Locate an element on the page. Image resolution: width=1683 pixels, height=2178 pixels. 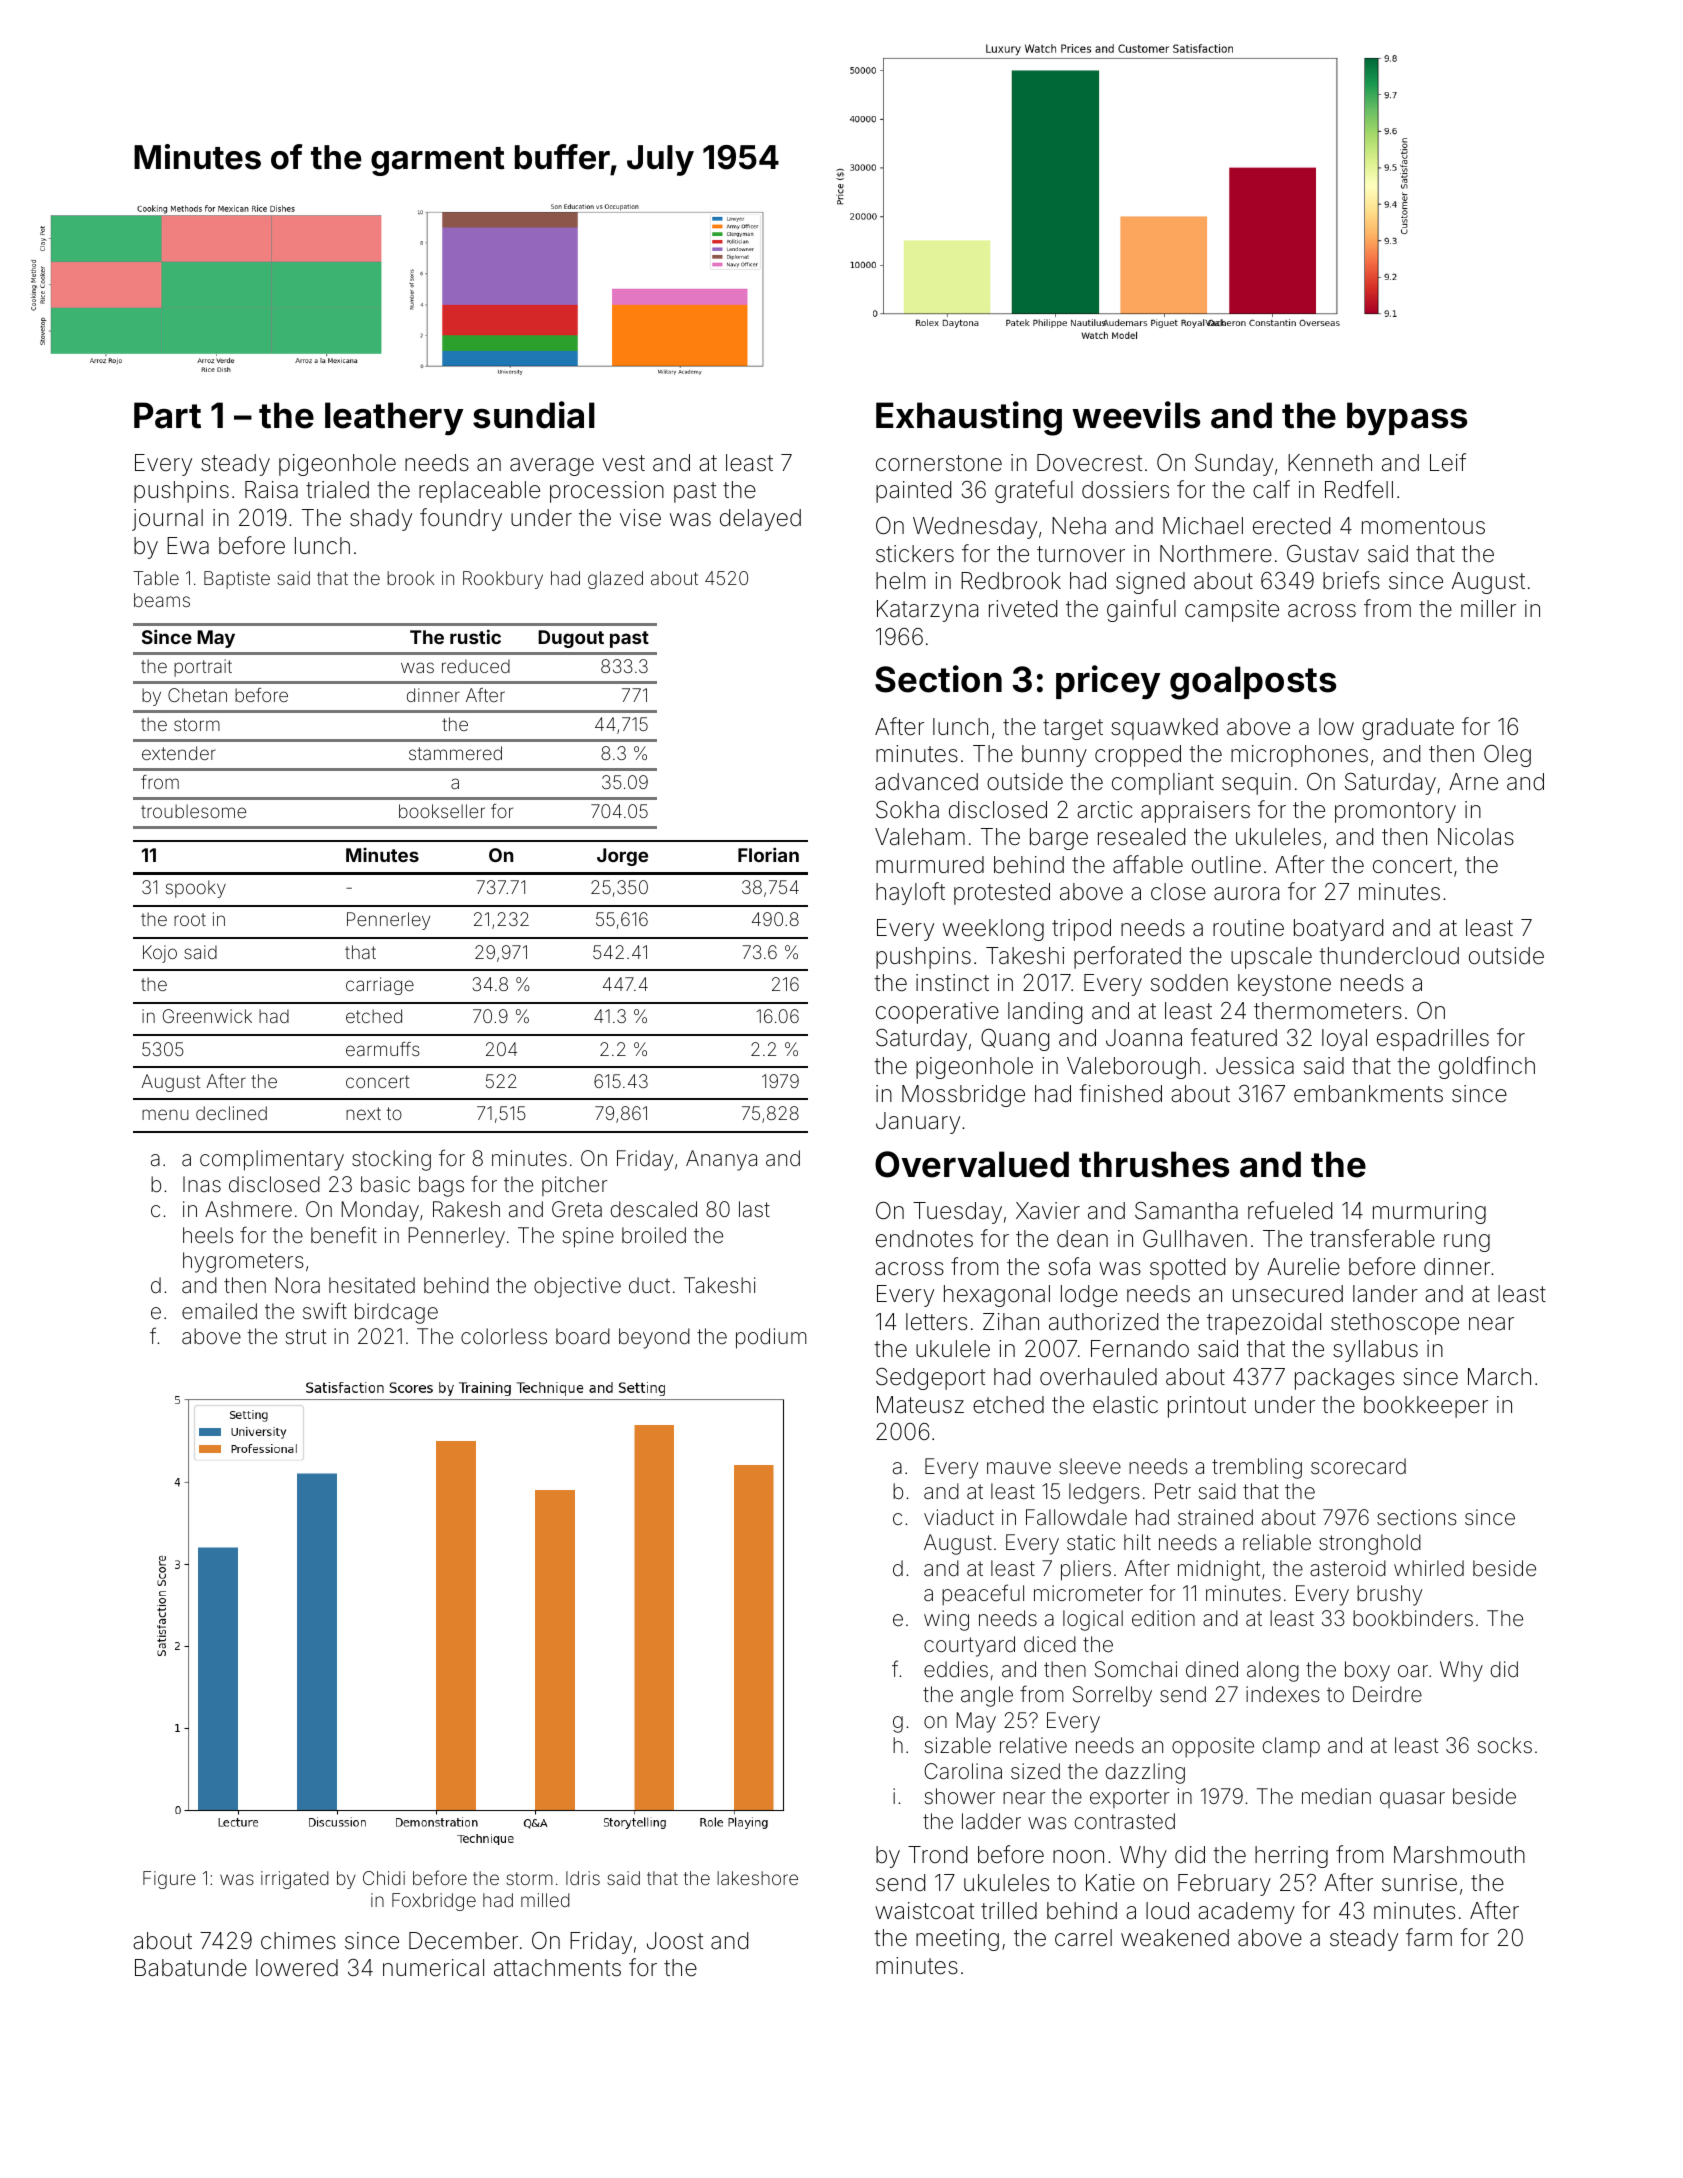
Exhausting is located at coordinates (969, 418).
